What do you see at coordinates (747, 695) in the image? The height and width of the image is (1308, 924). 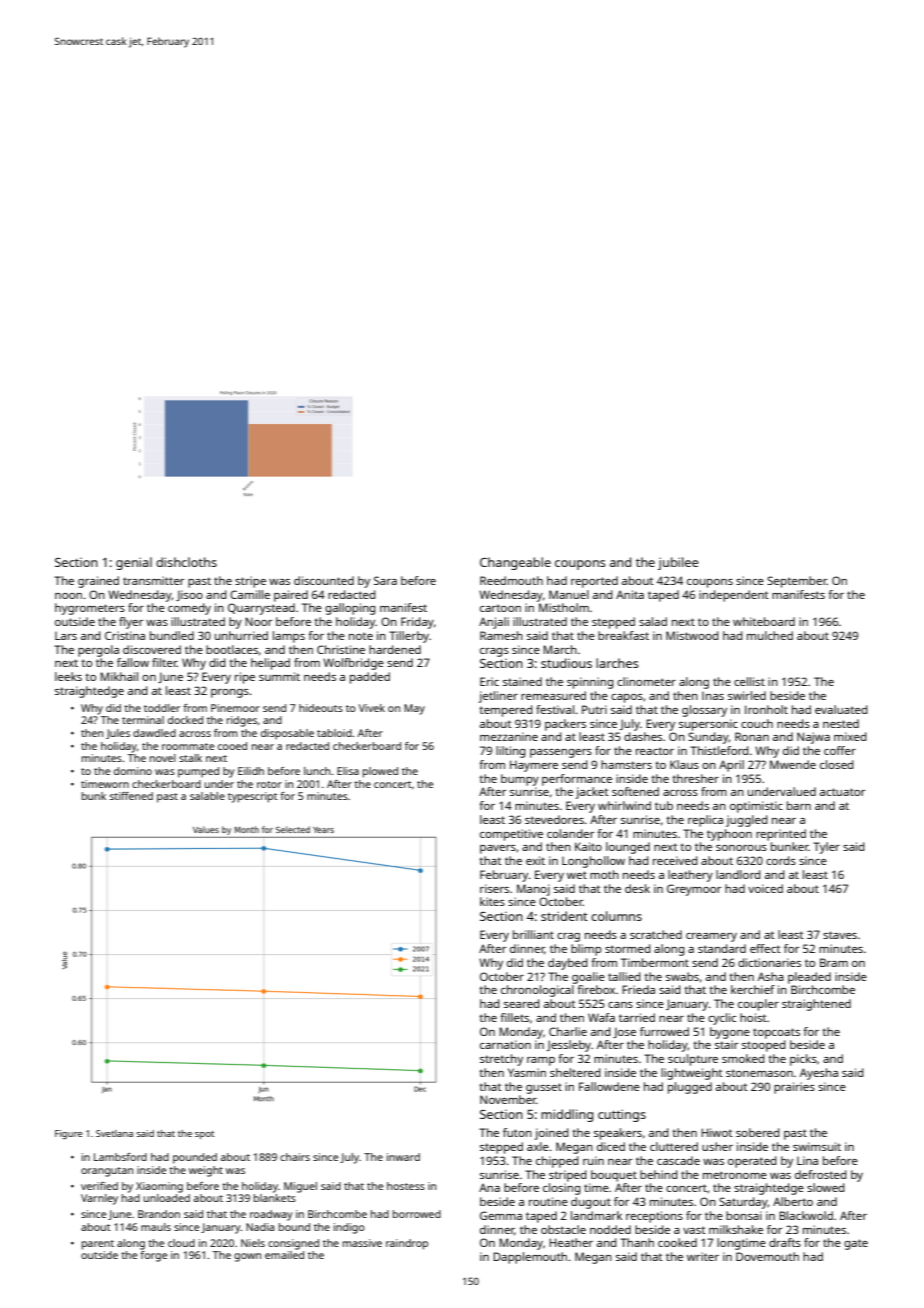 I see `swirled` at bounding box center [747, 695].
